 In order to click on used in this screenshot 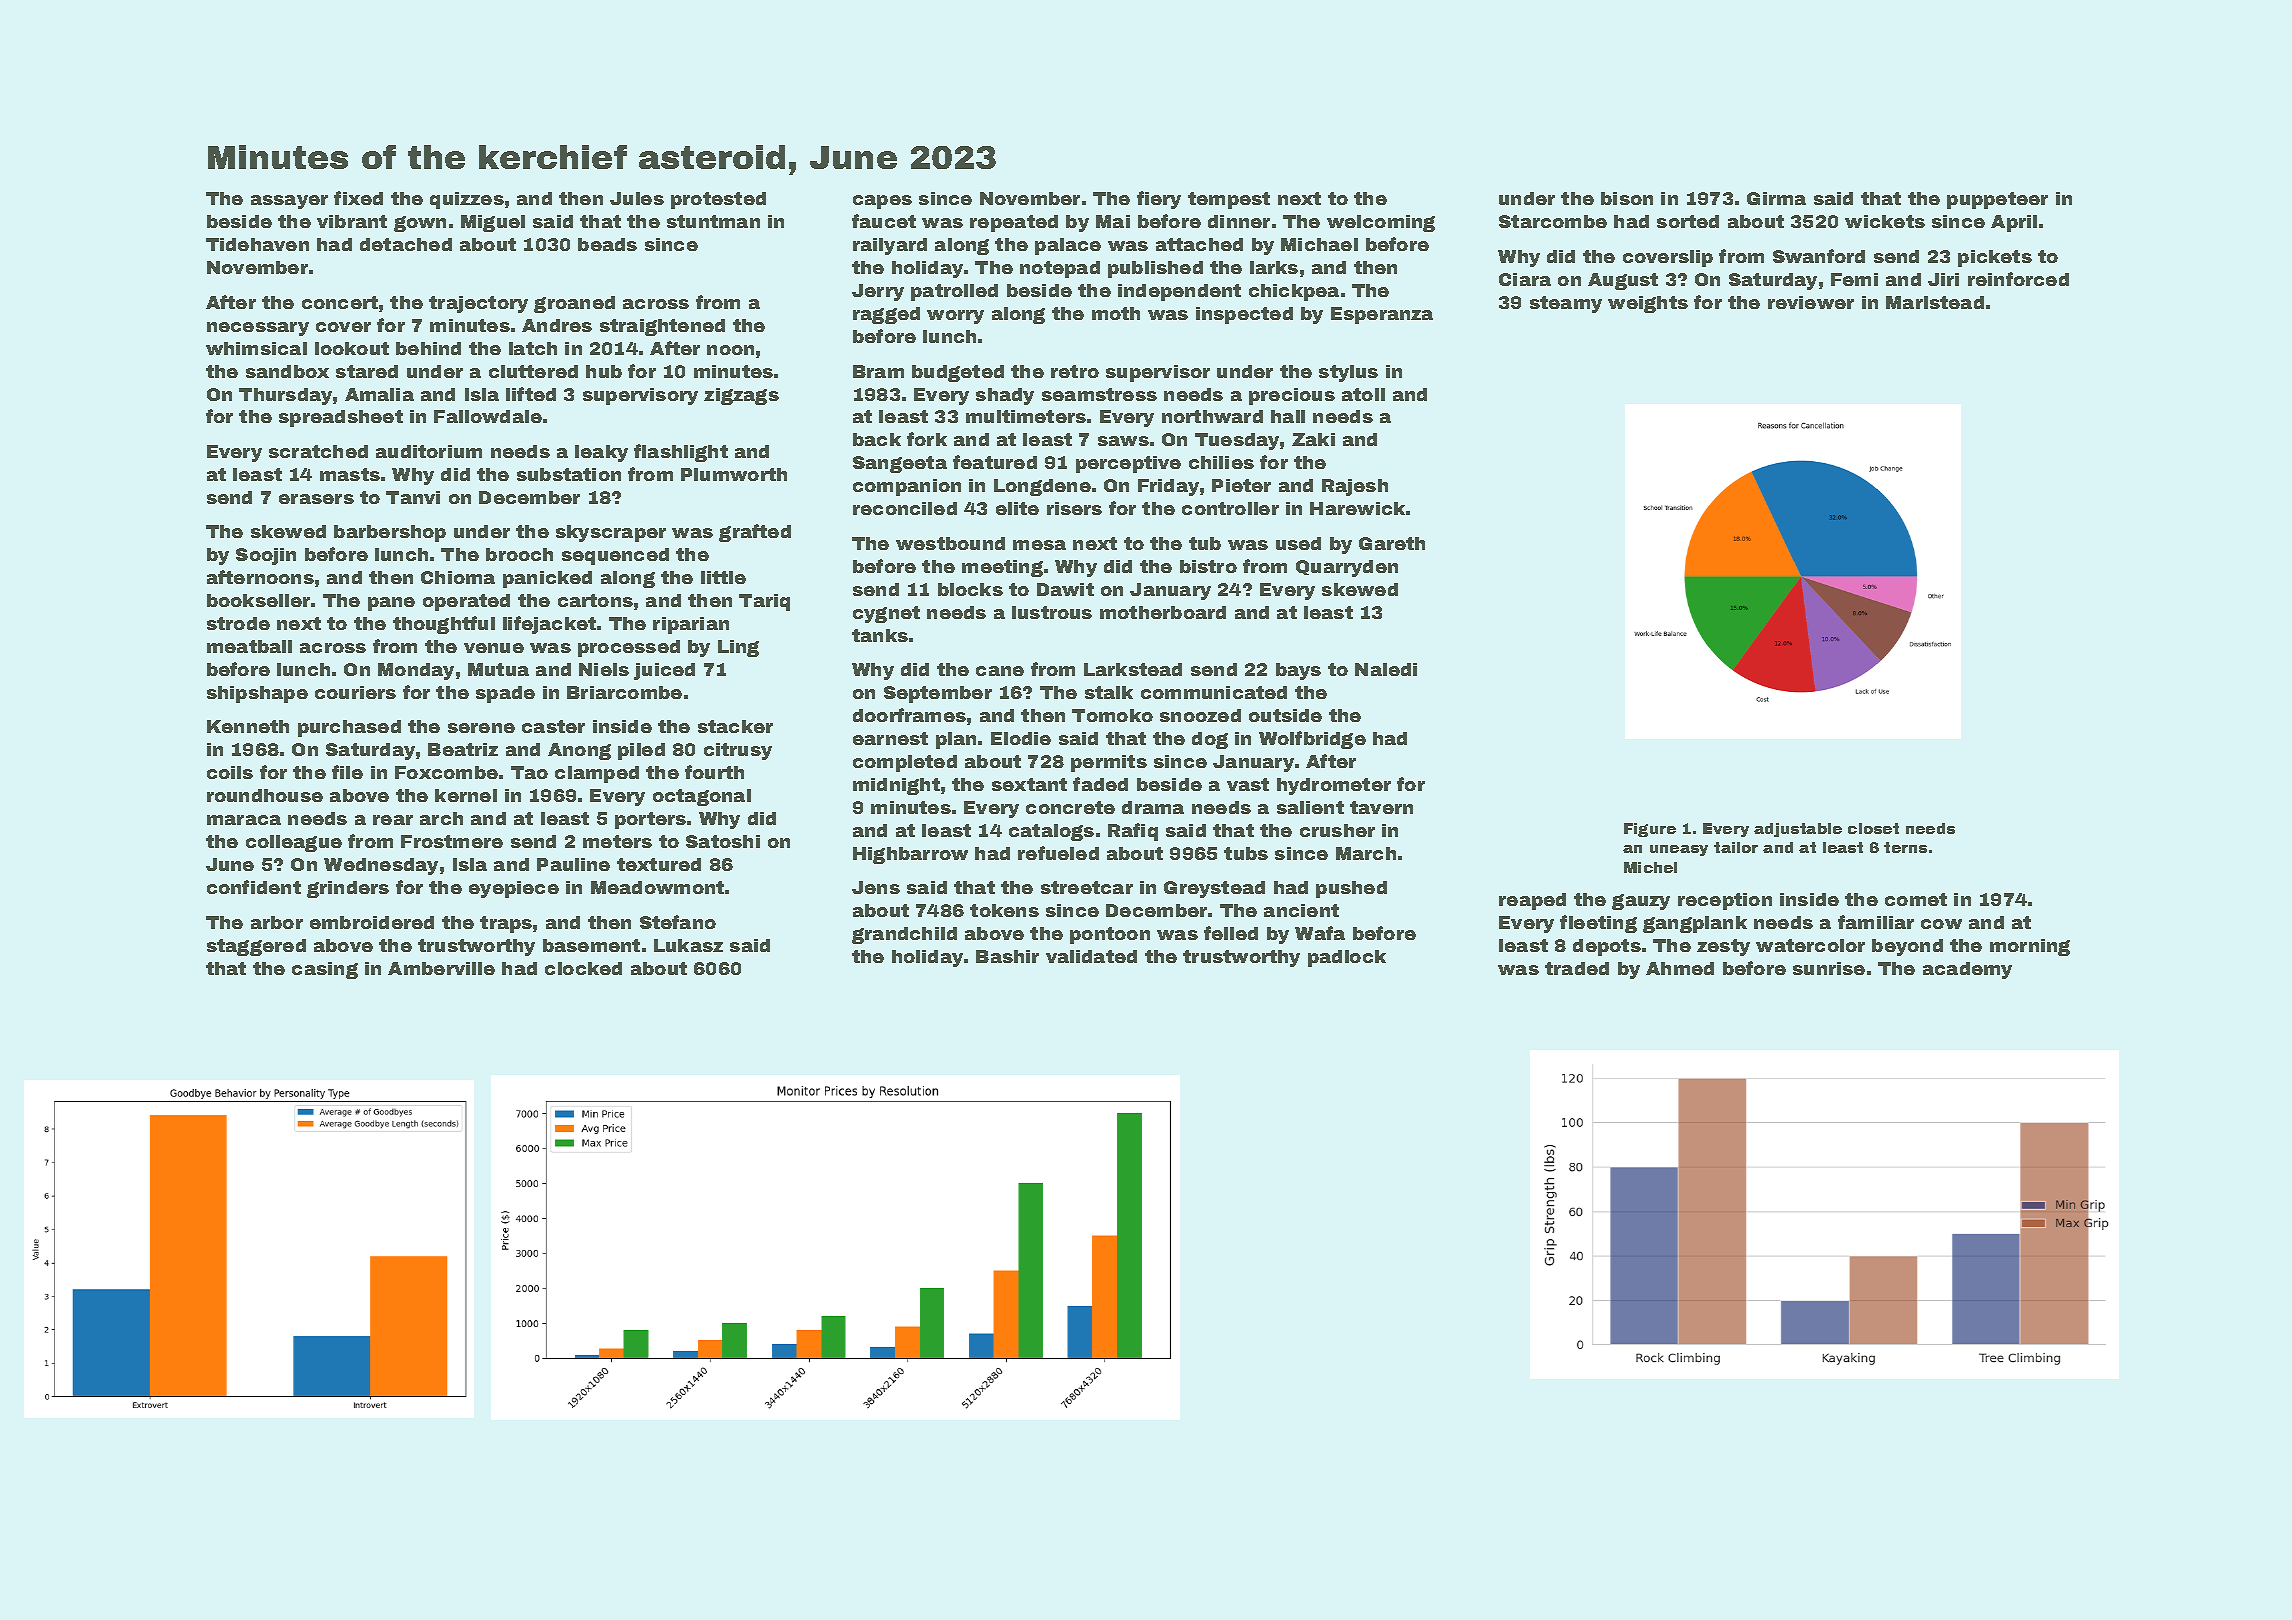, I will do `click(1298, 543)`.
